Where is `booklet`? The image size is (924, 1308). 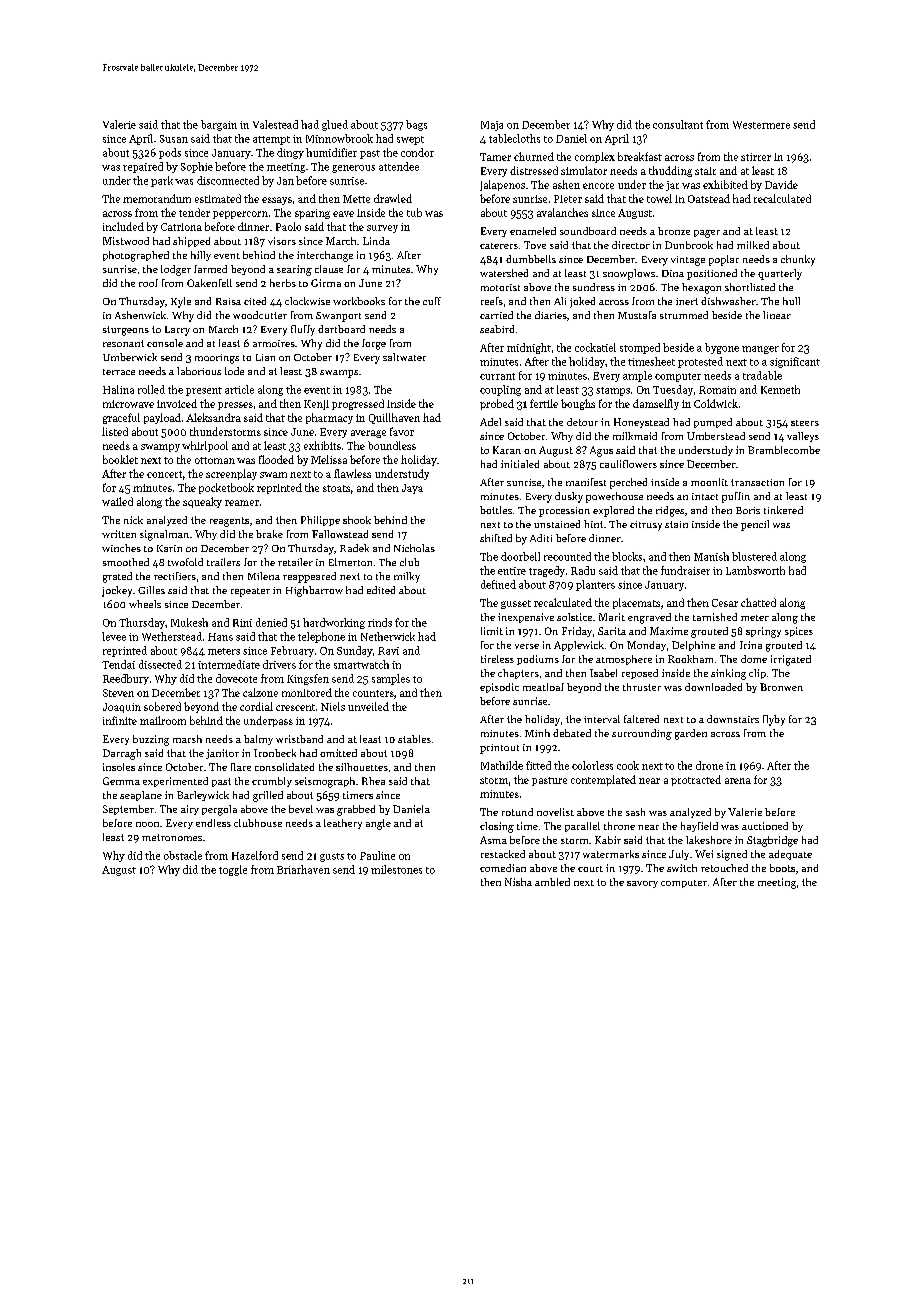
booklet is located at coordinates (120, 459).
